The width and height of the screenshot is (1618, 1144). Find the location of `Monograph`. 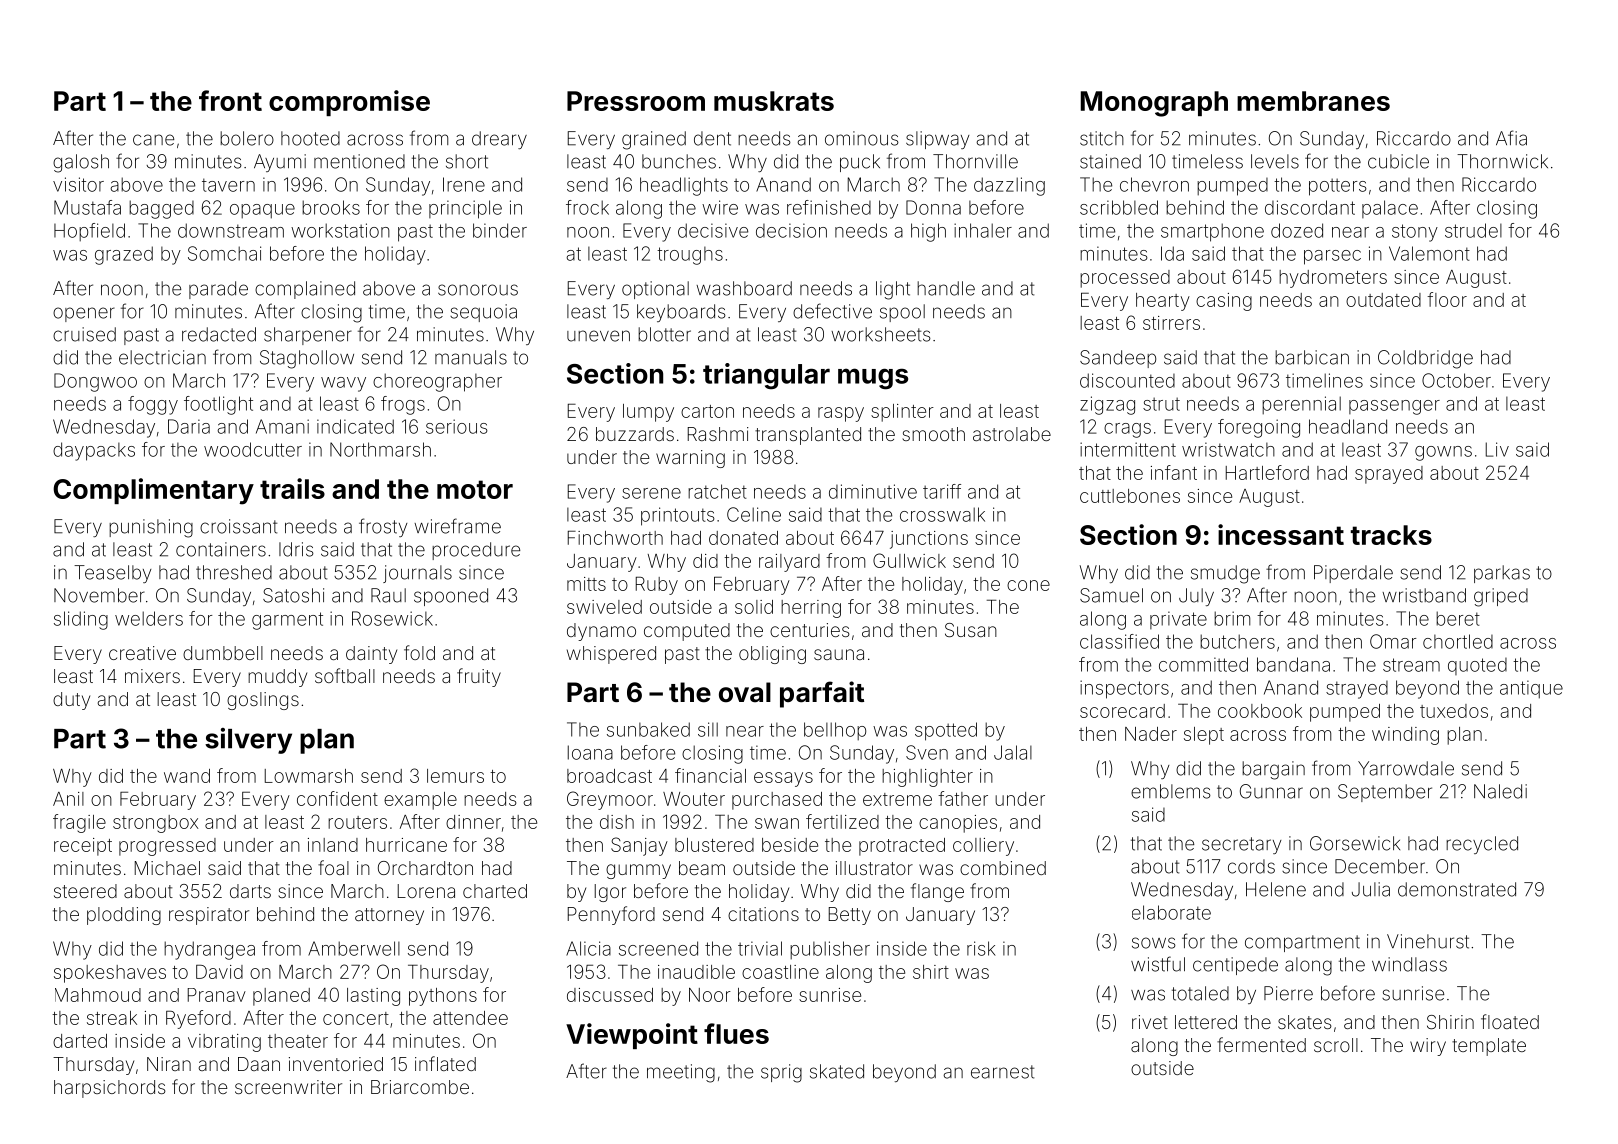

Monograph is located at coordinates (1154, 104).
